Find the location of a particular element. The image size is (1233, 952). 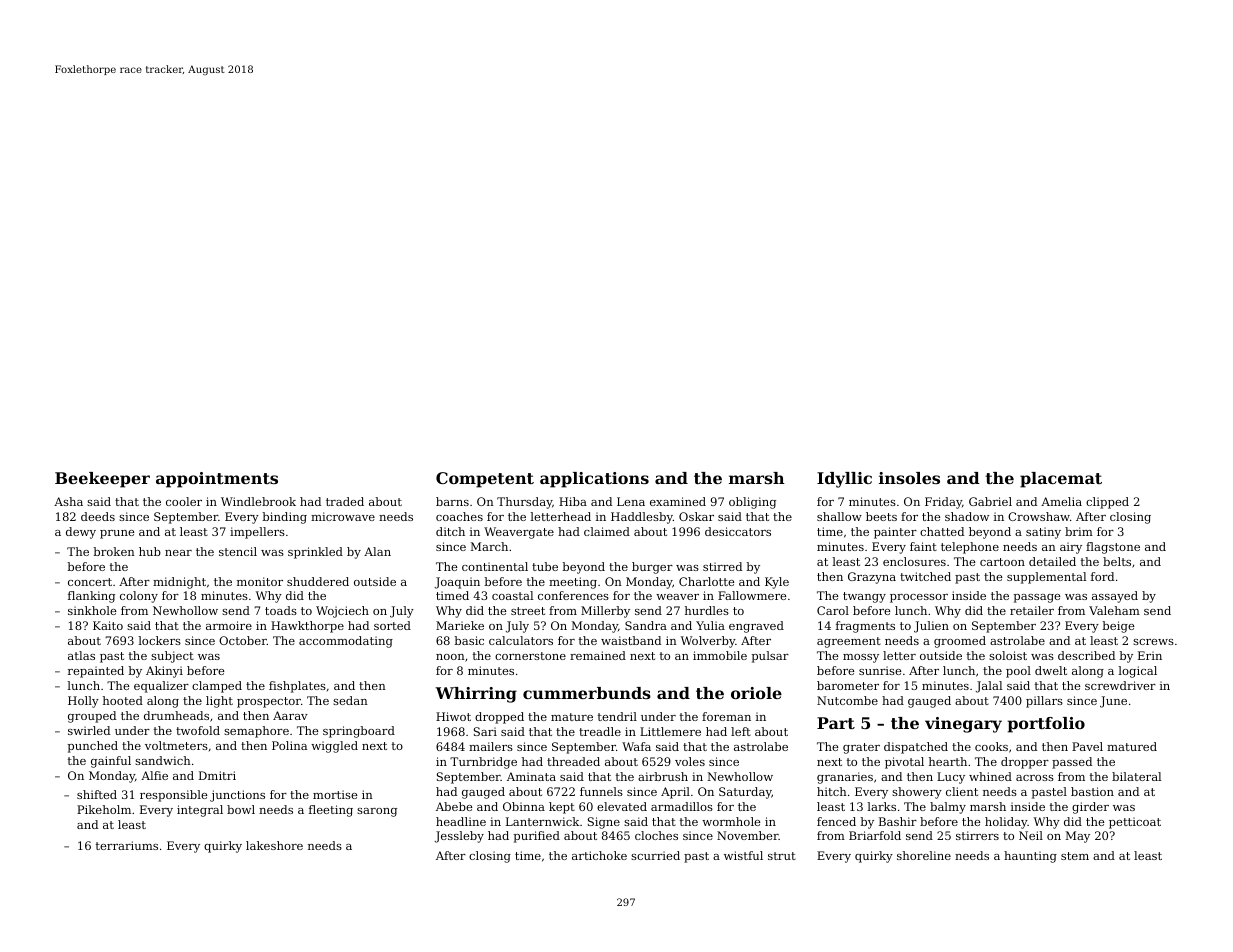

threaded is located at coordinates (573, 761).
